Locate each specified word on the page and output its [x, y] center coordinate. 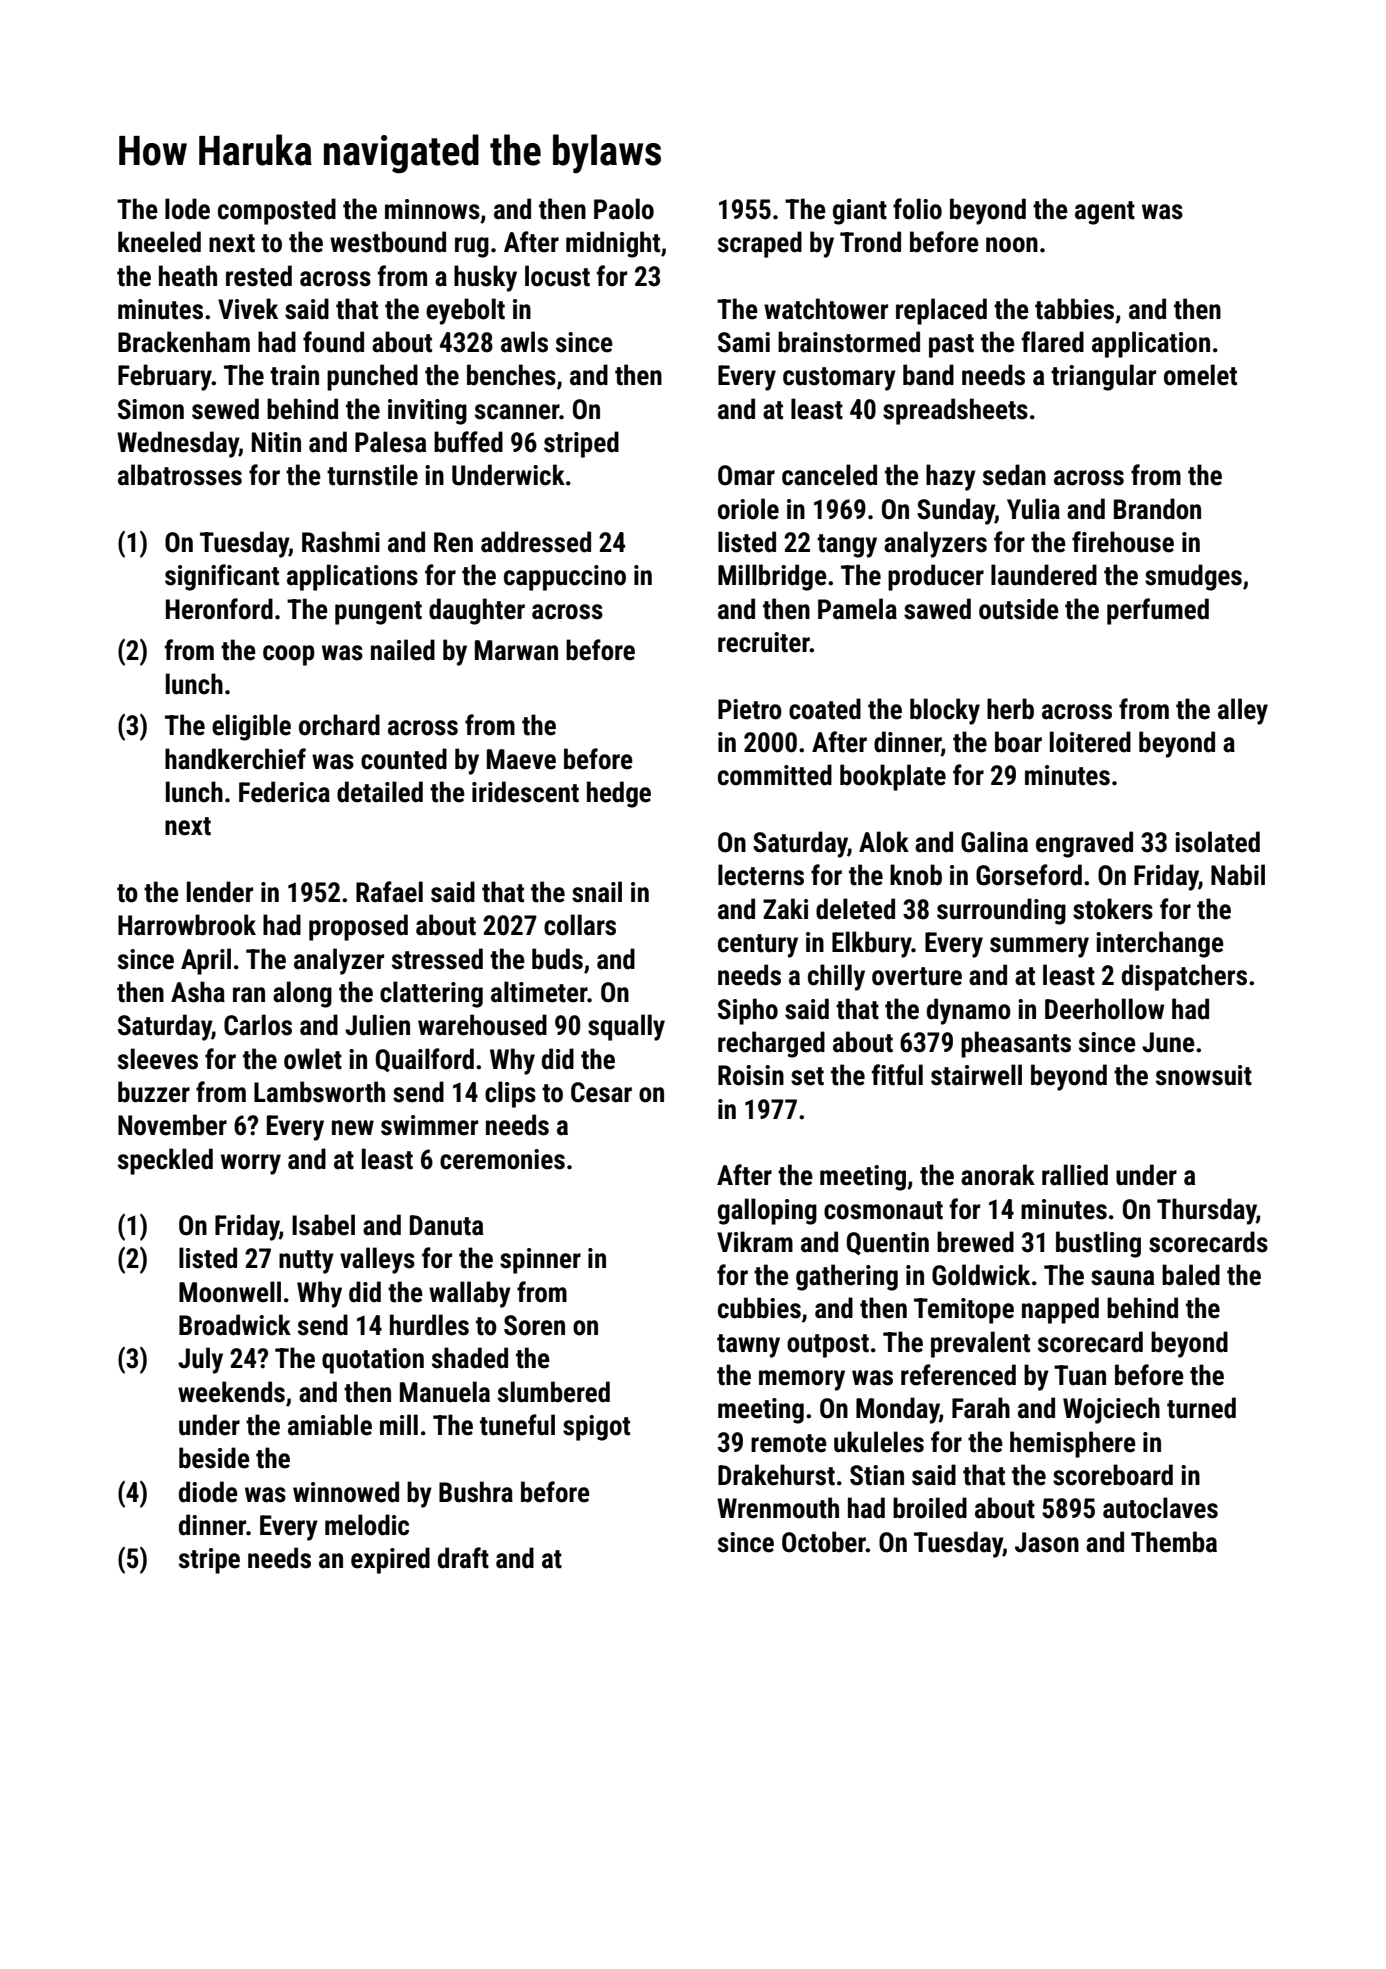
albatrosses [180, 475]
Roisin [751, 1075]
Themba [1174, 1542]
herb [1010, 709]
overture [917, 976]
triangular [1103, 377]
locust [557, 276]
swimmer [429, 1125]
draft [463, 1558]
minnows [432, 209]
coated [825, 709]
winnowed [346, 1492]
